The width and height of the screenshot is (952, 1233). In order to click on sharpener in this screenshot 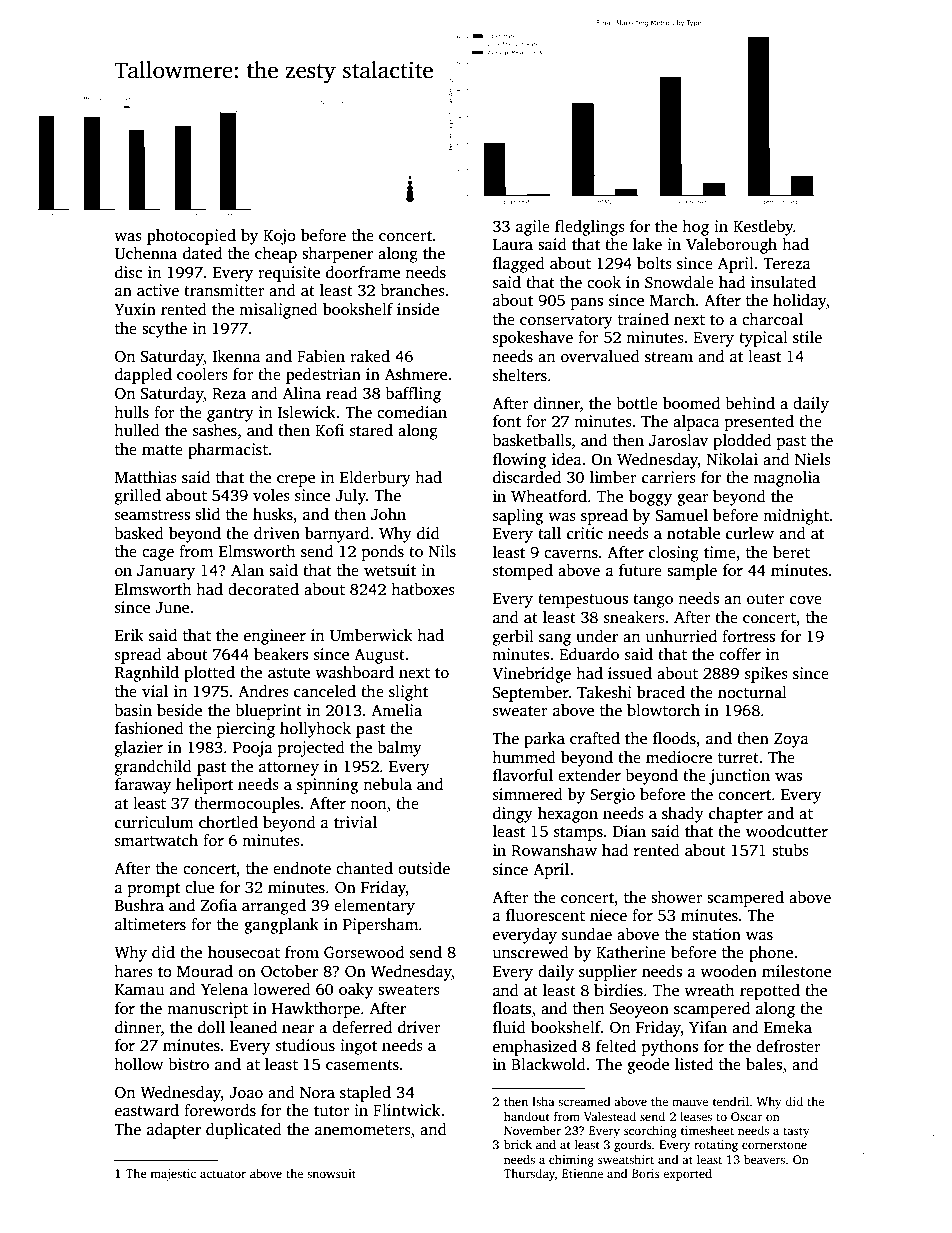, I will do `click(337, 255)`.
